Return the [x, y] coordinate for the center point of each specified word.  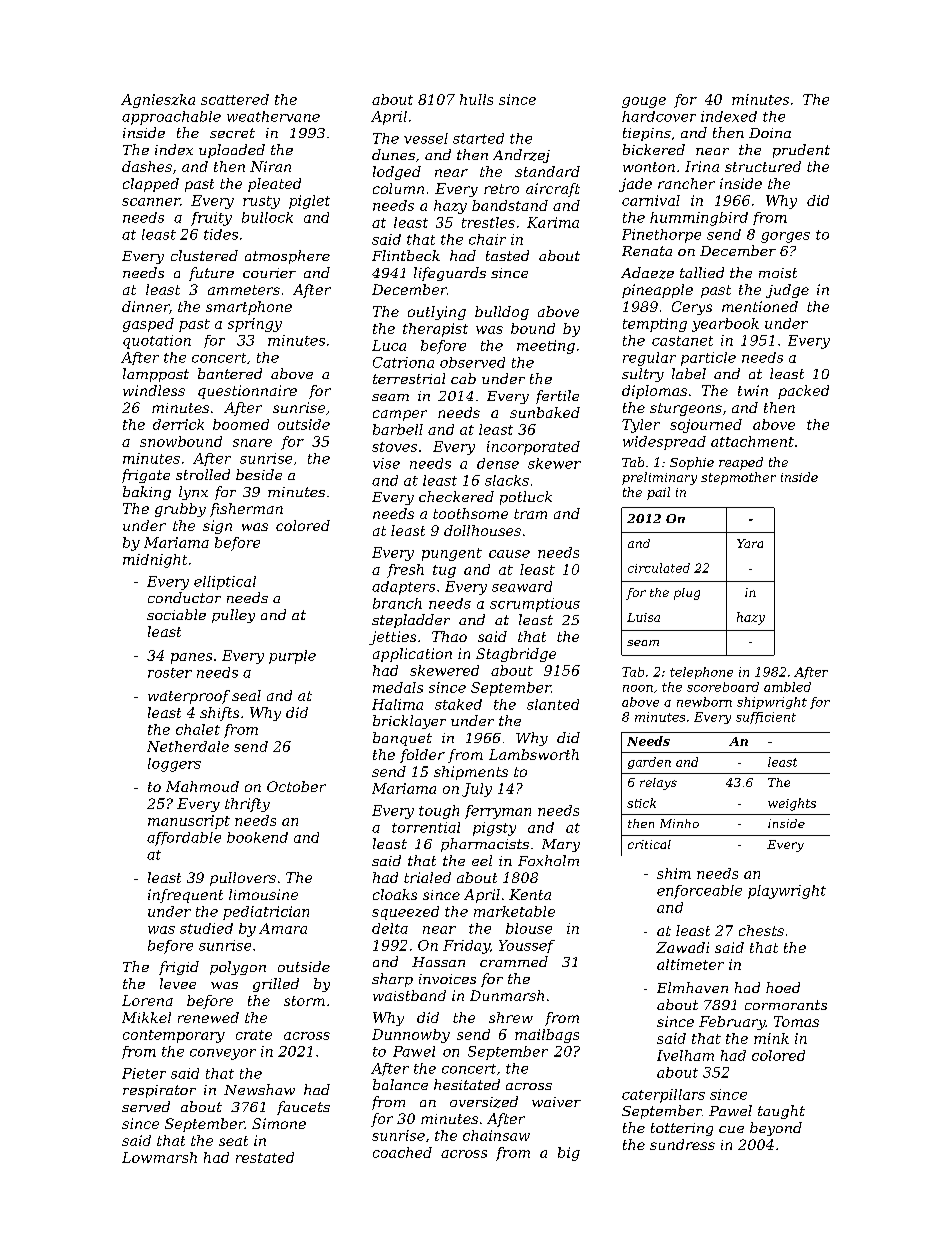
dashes [147, 166]
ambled [787, 687]
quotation [157, 342]
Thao [449, 636]
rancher [686, 183]
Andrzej [521, 156]
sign [217, 527]
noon [638, 688]
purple [292, 657]
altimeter [690, 964]
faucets [303, 1108]
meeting [546, 347]
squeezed [405, 913]
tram [530, 514]
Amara [283, 928]
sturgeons [686, 409]
